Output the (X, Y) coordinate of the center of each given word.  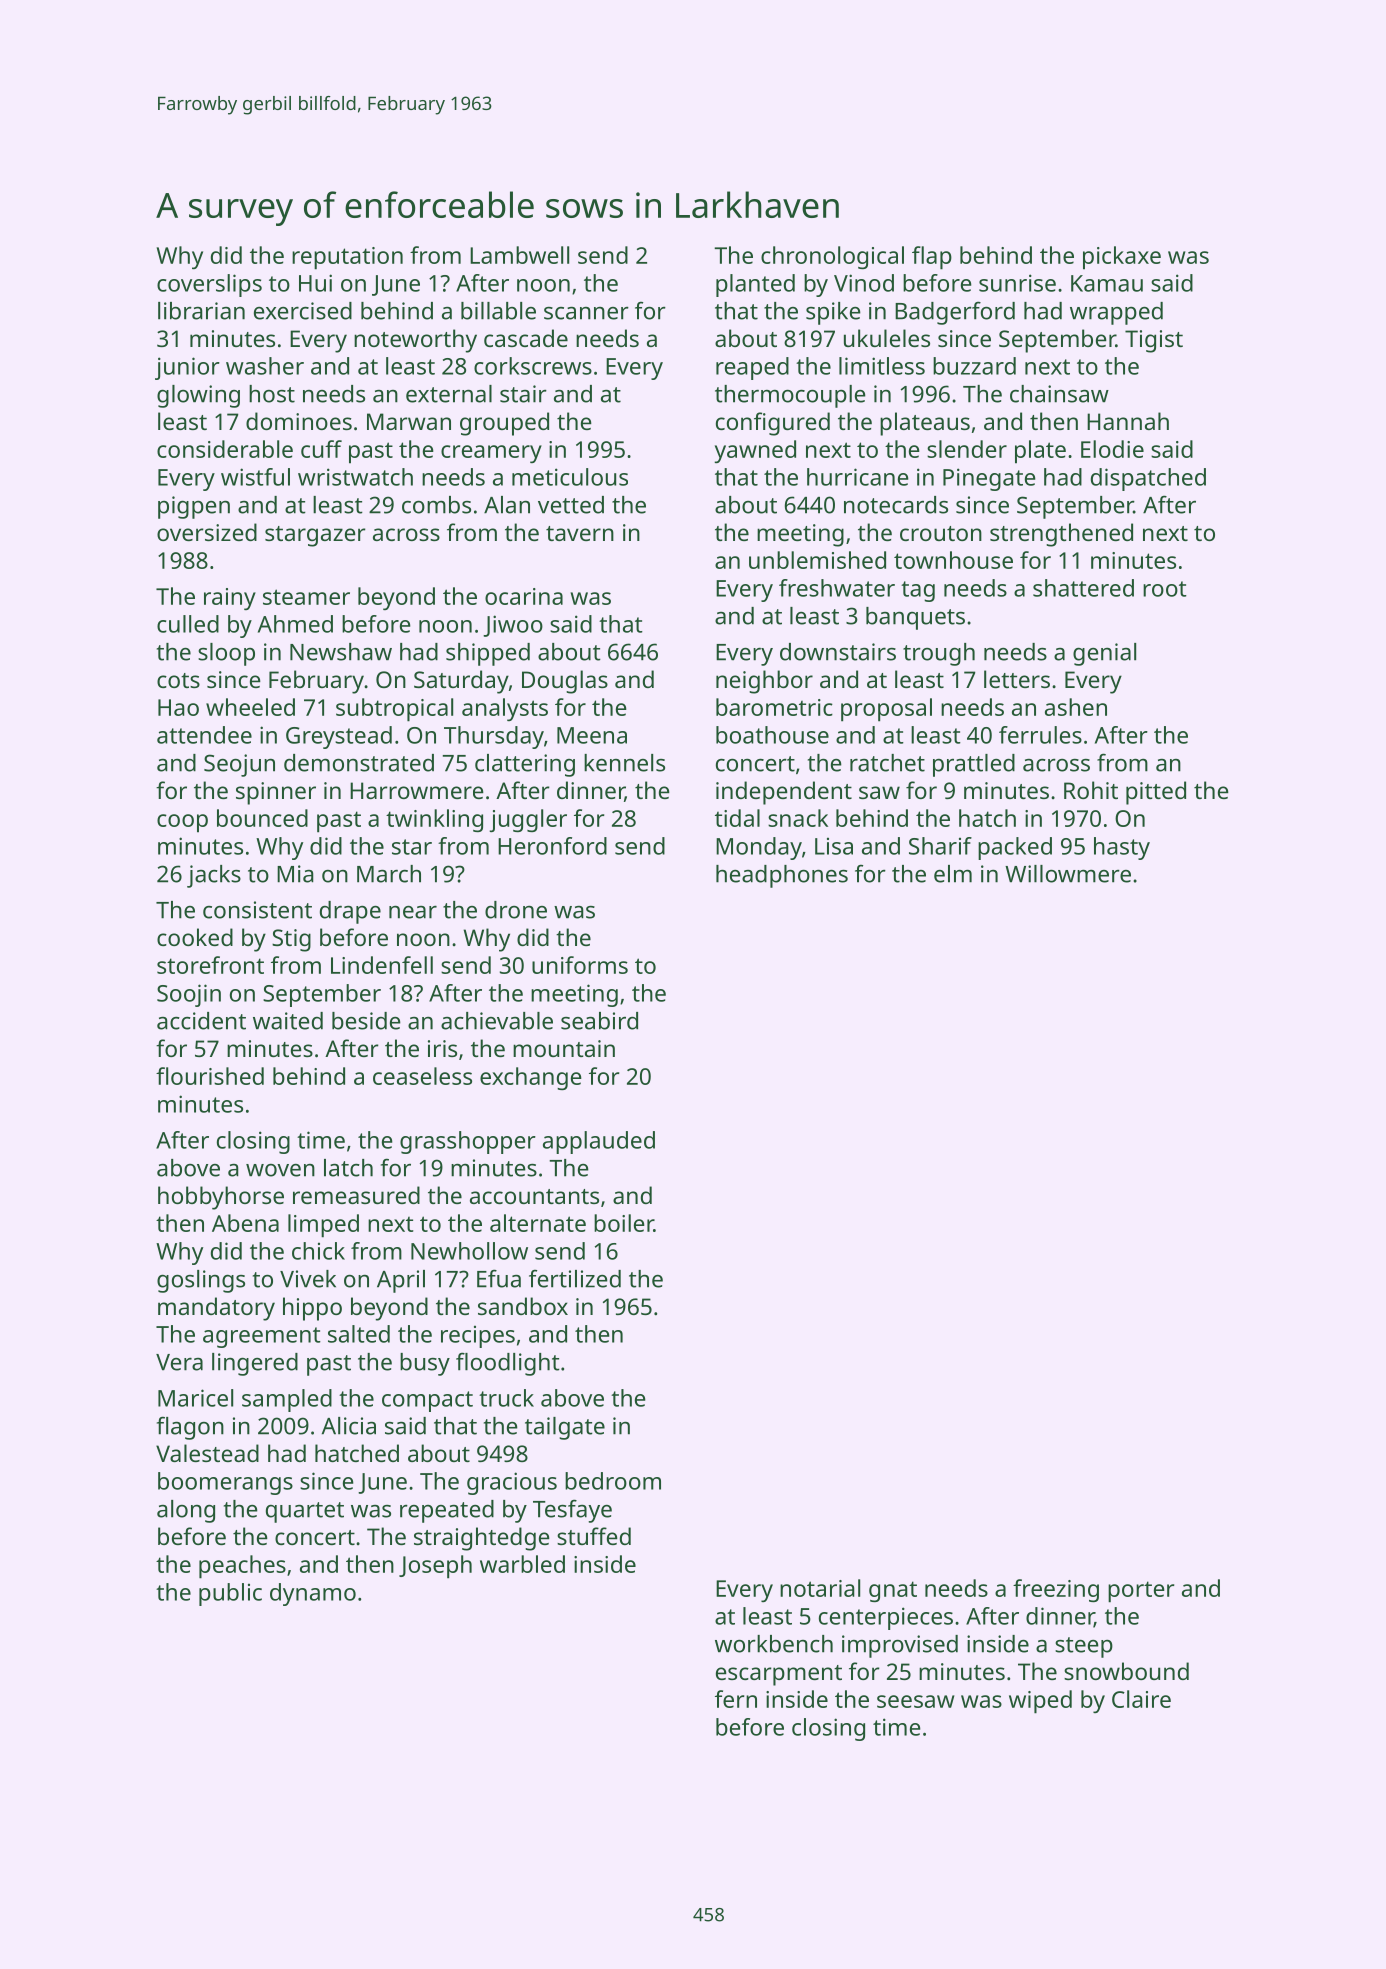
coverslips (209, 285)
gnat (893, 1591)
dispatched (1148, 479)
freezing (1056, 1590)
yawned (755, 451)
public (230, 1594)
